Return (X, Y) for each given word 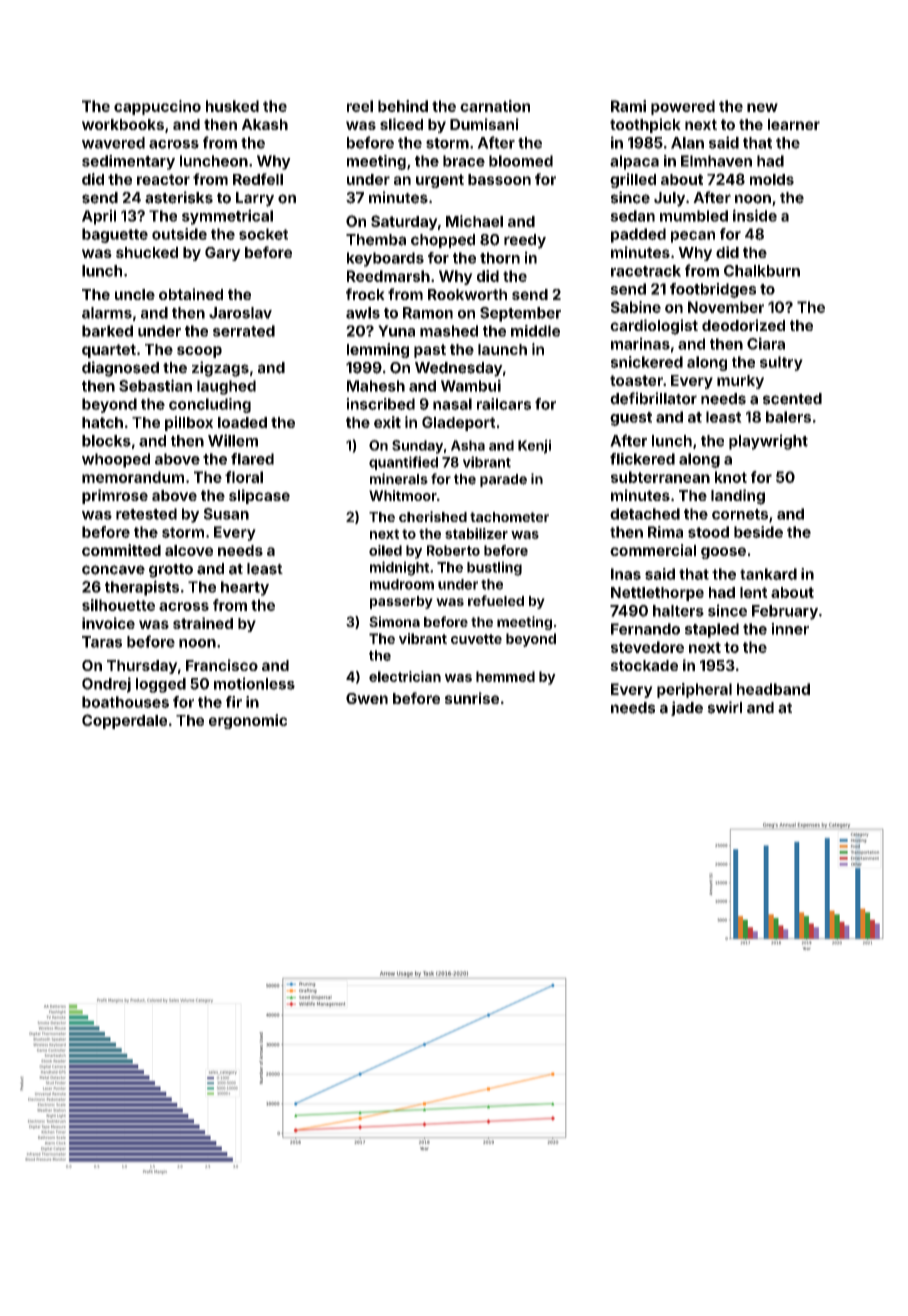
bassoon (499, 179)
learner (794, 124)
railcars (504, 404)
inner (790, 629)
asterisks (179, 197)
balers (788, 417)
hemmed (505, 676)
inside (755, 215)
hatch (102, 422)
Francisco (222, 665)
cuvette (476, 639)
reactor (163, 179)
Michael (474, 221)
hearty (245, 588)
